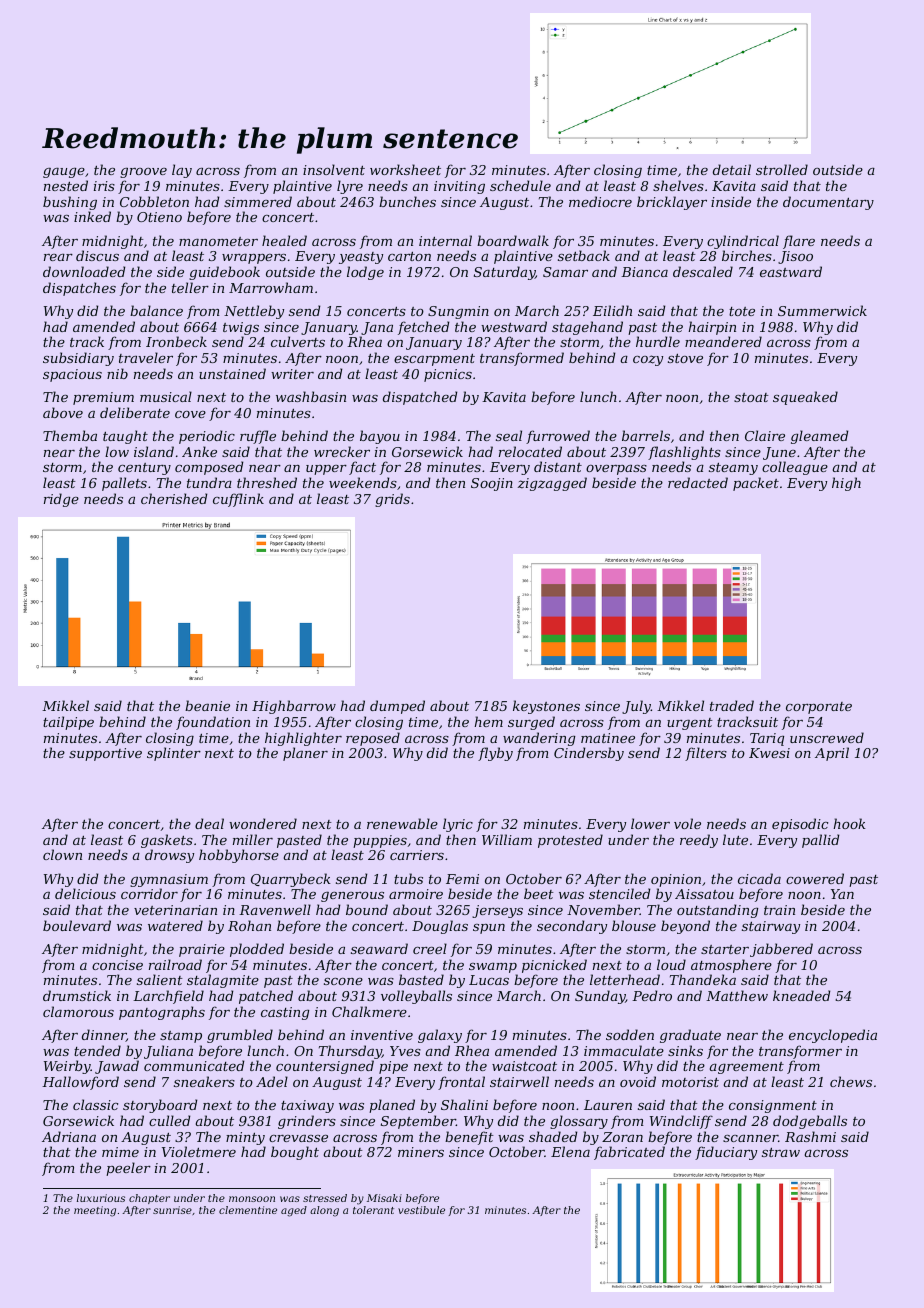  I want to click on deal, so click(209, 823).
